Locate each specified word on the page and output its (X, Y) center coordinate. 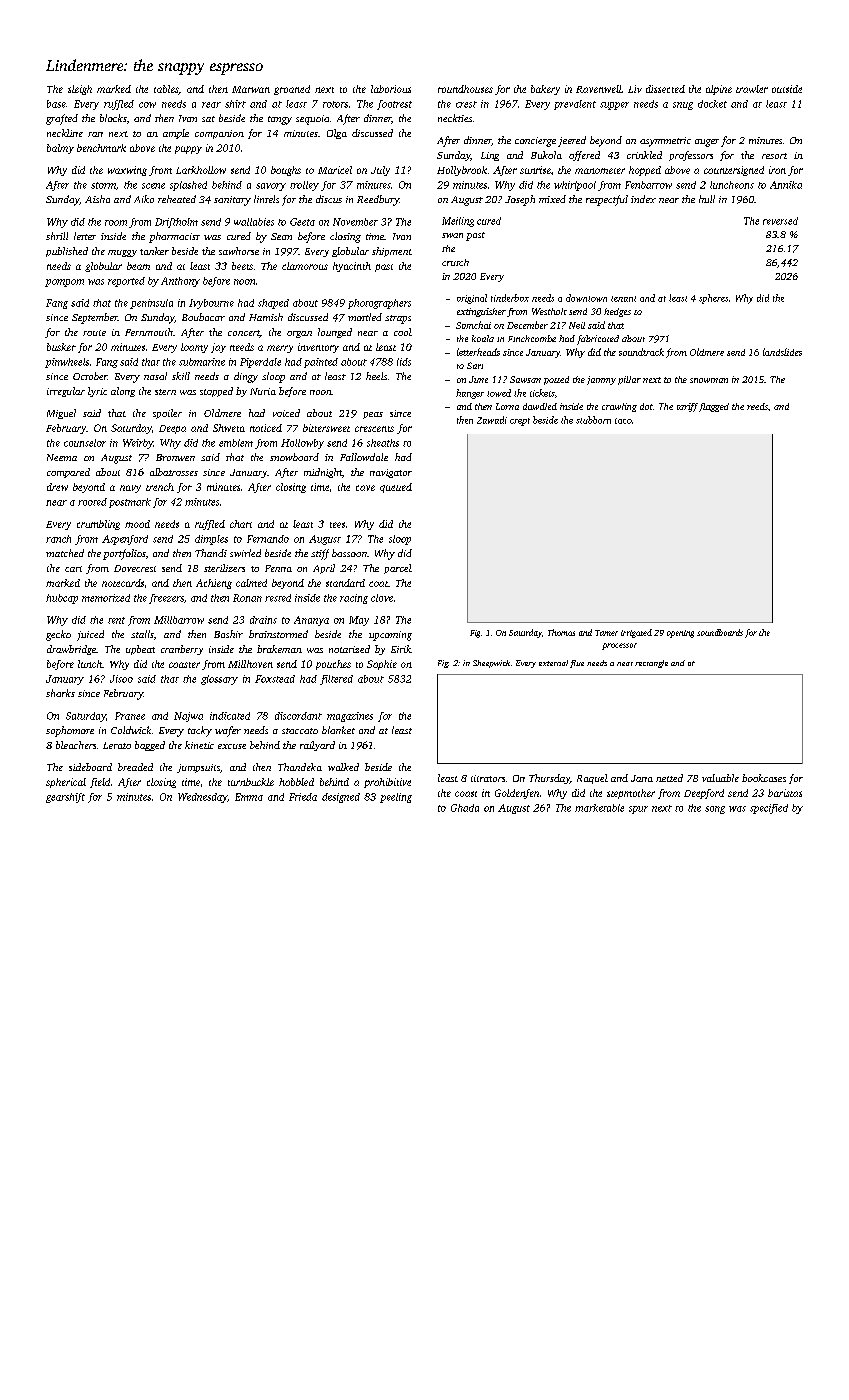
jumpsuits (198, 768)
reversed (780, 221)
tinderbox (510, 298)
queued (396, 488)
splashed (188, 186)
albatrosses (174, 472)
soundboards (720, 632)
